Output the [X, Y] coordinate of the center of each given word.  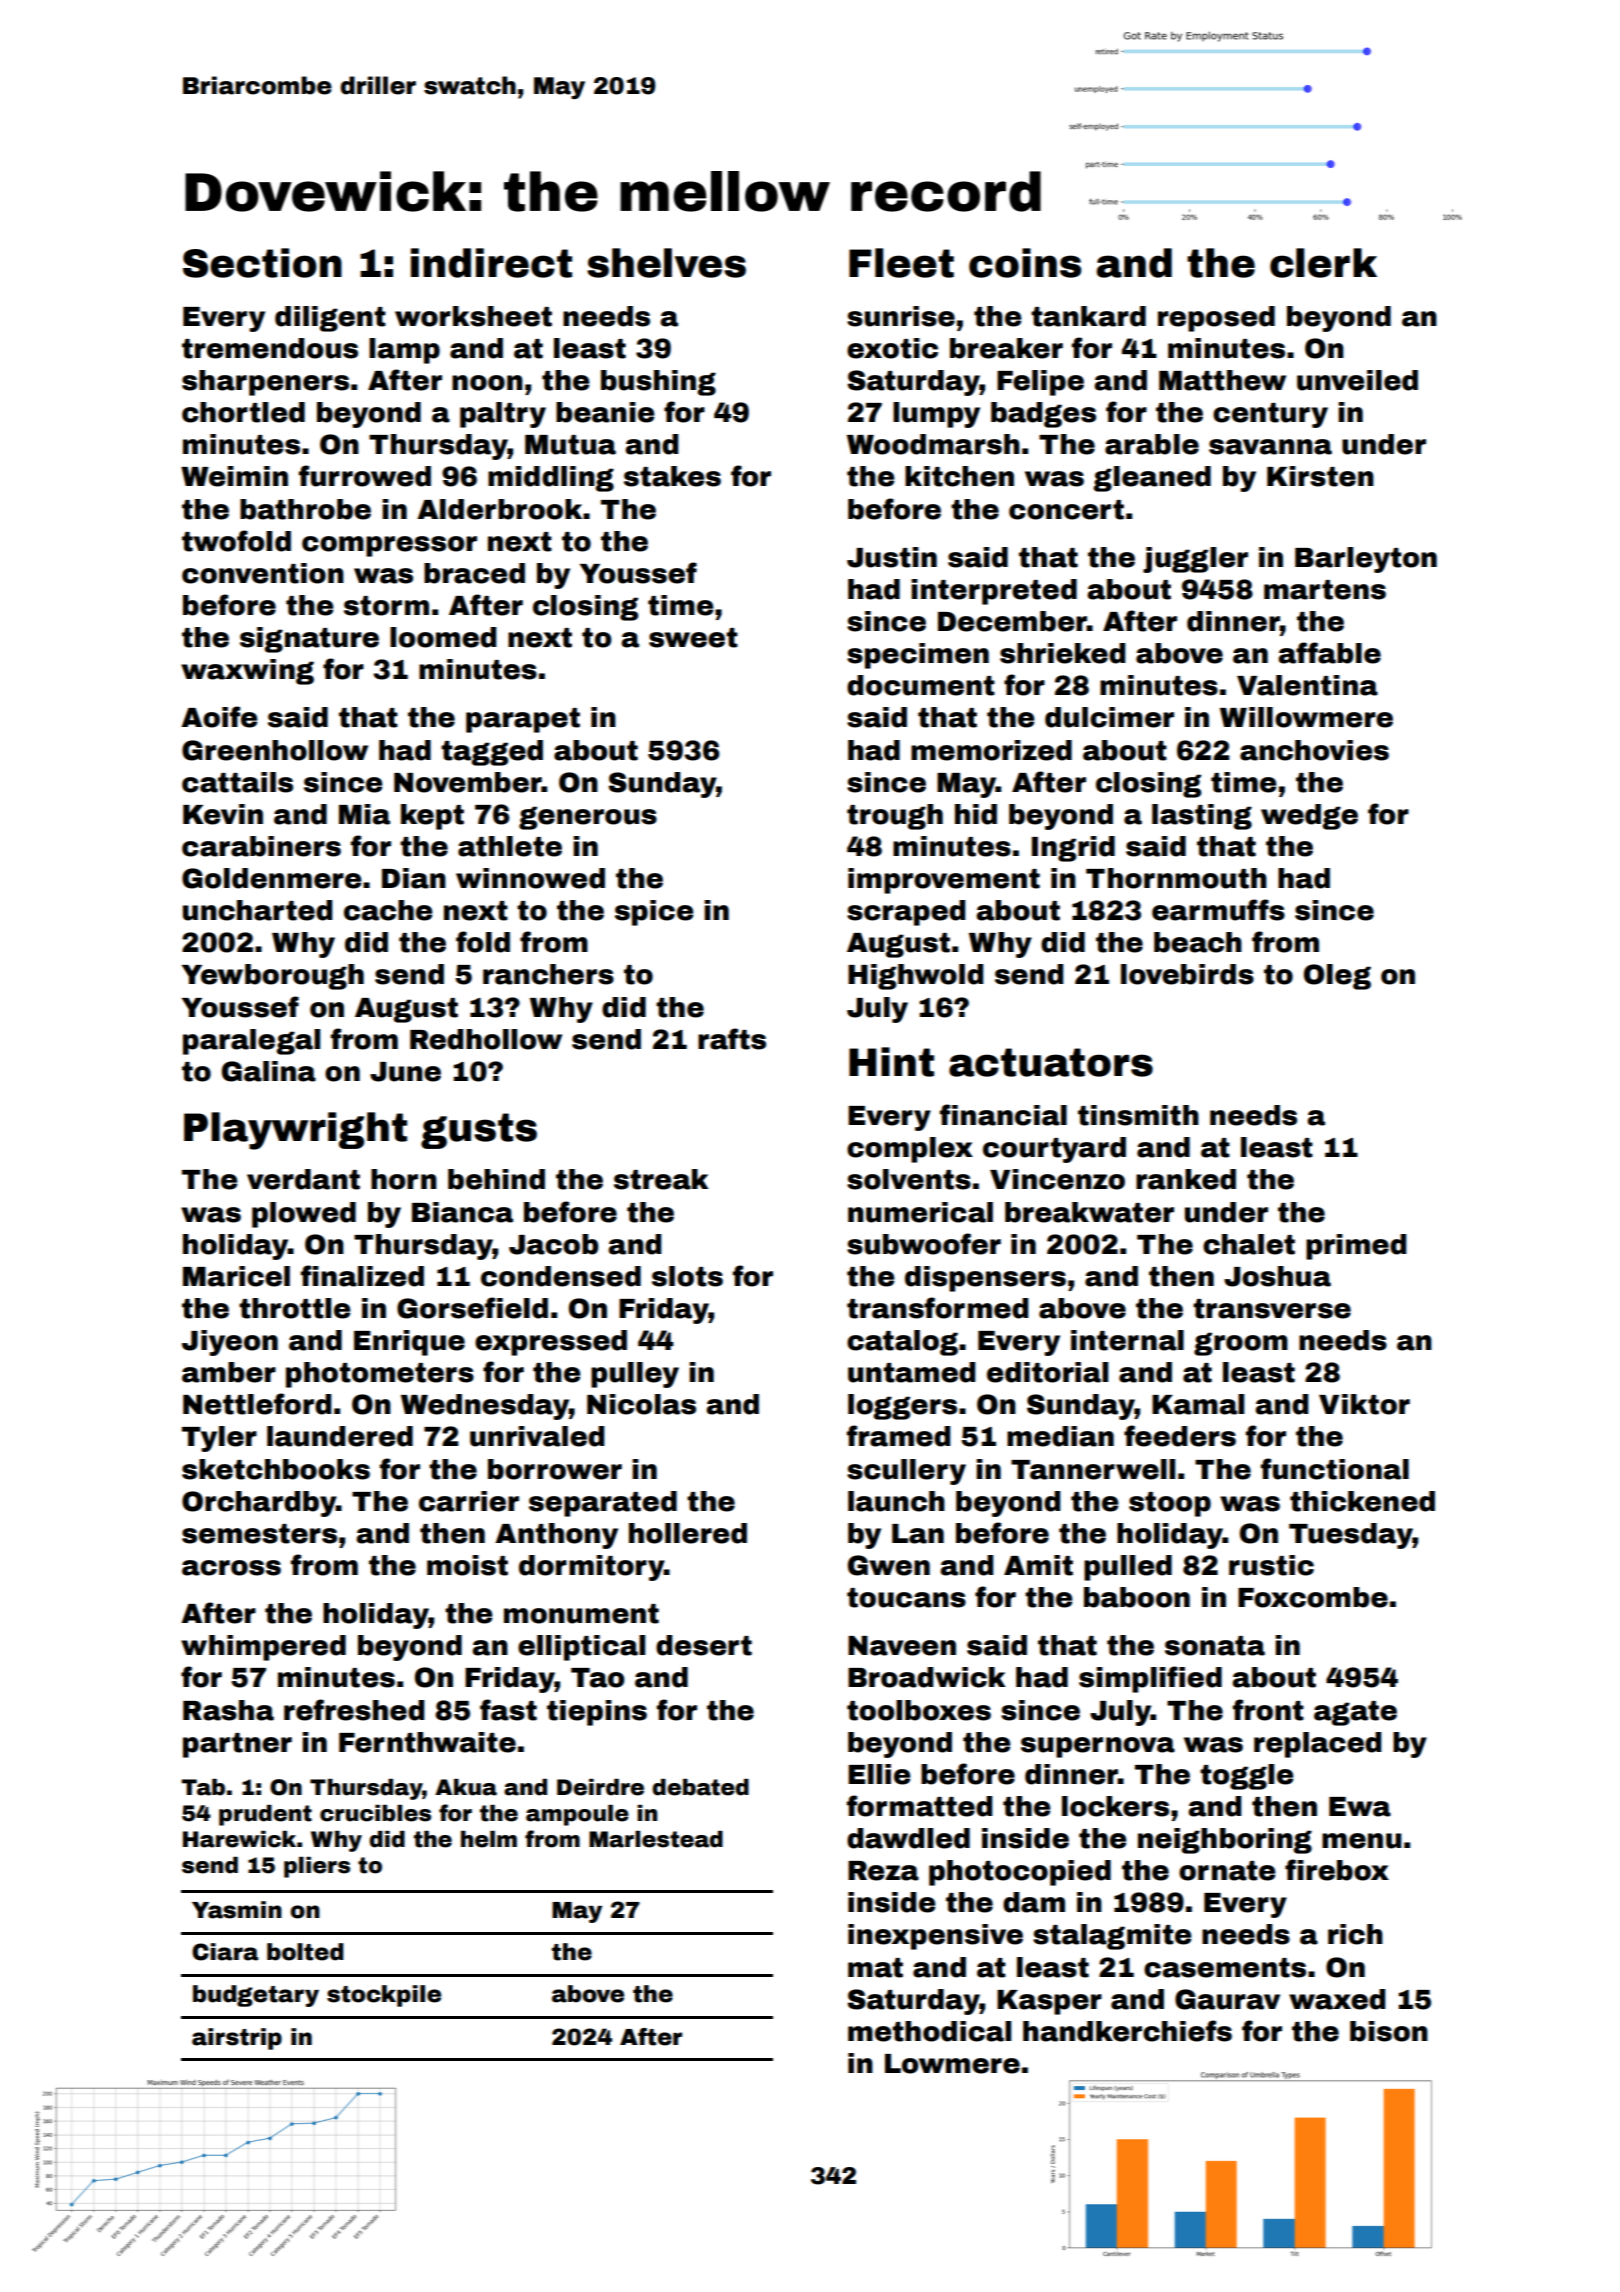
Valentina [1307, 685]
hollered [688, 1533]
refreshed [354, 1710]
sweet [693, 638]
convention [263, 573]
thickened [1362, 1501]
